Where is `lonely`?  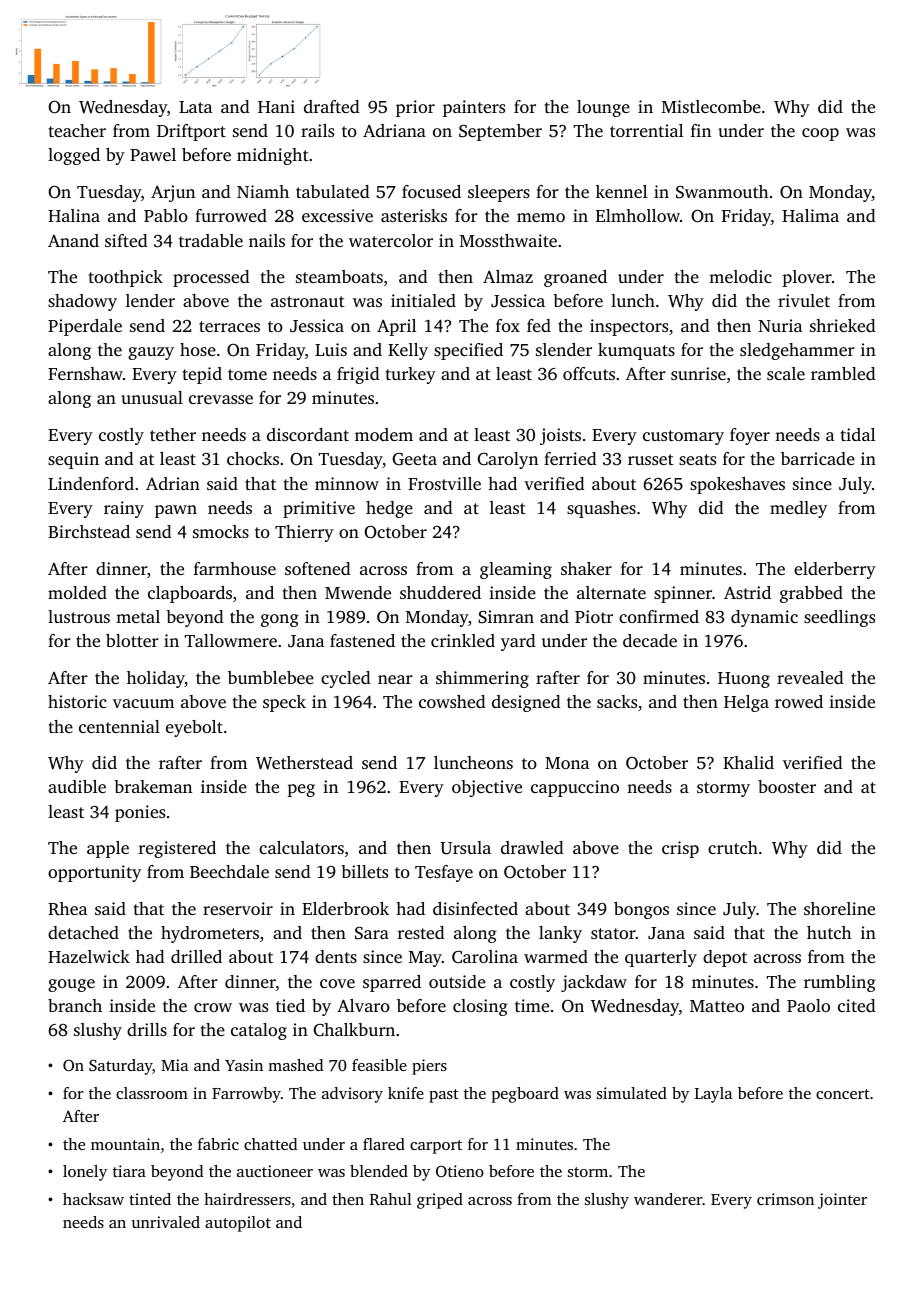
lonely is located at coordinates (85, 1173).
